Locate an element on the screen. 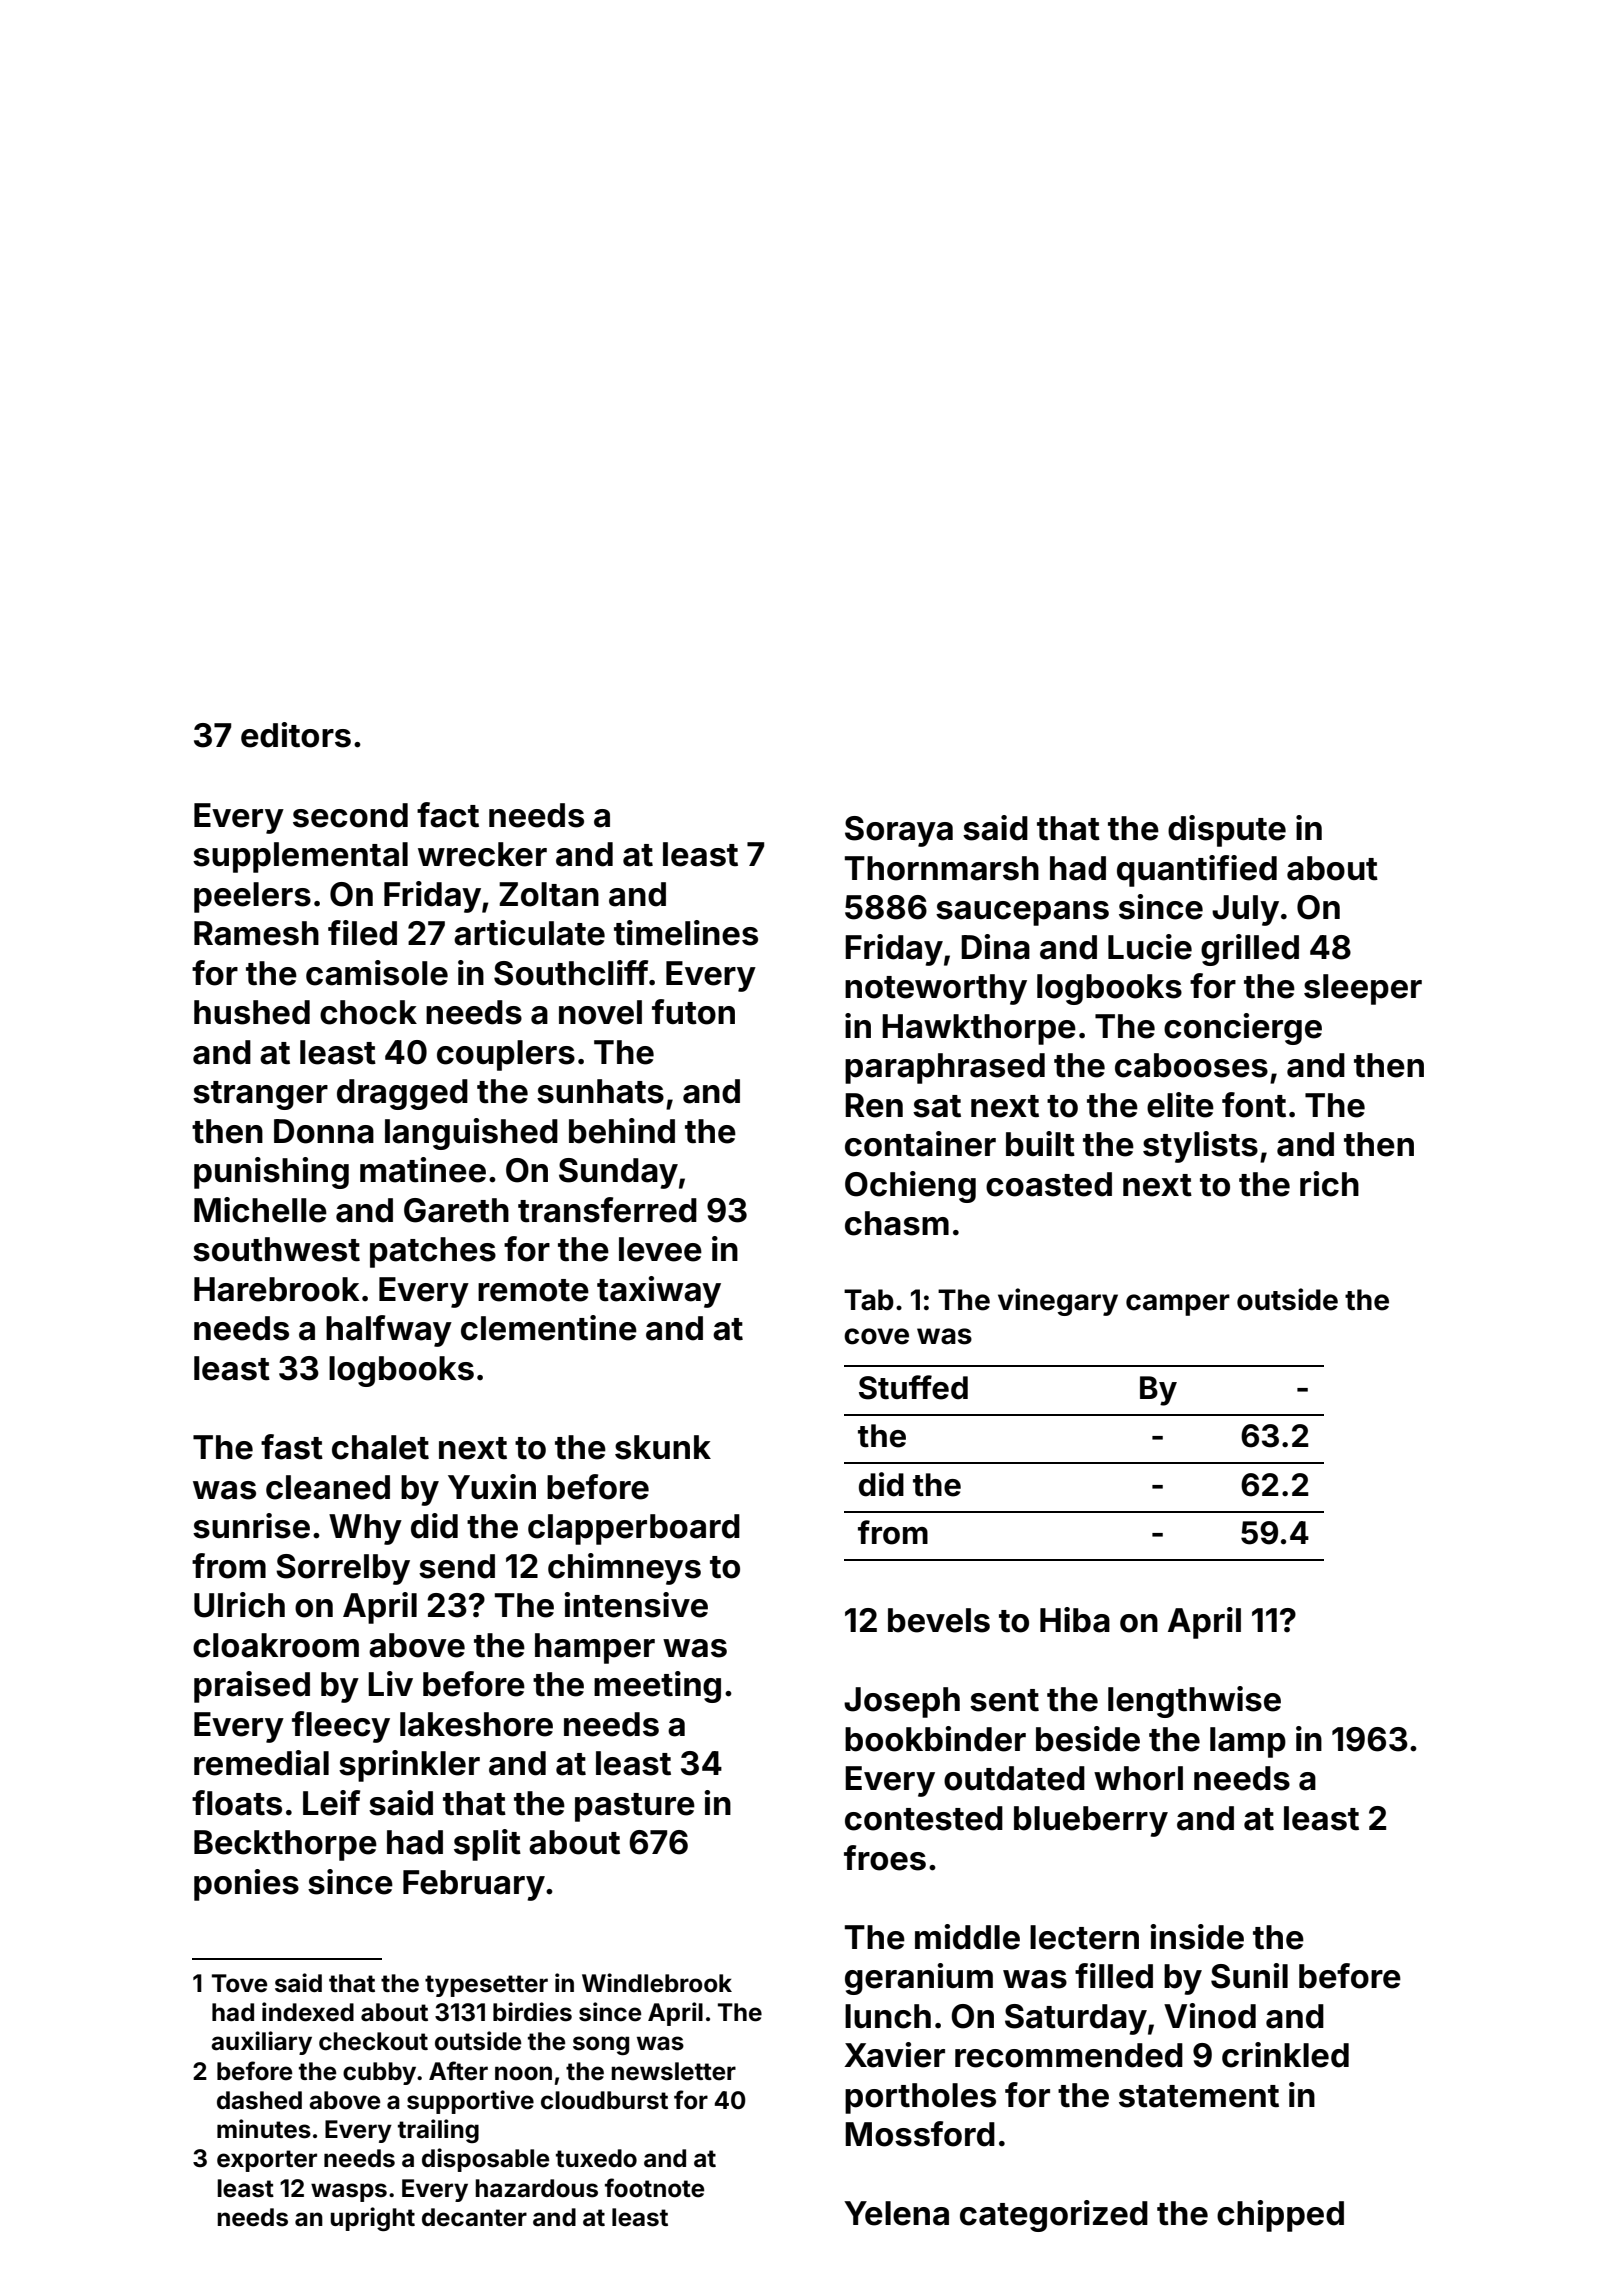  sunrise is located at coordinates (251, 1526).
